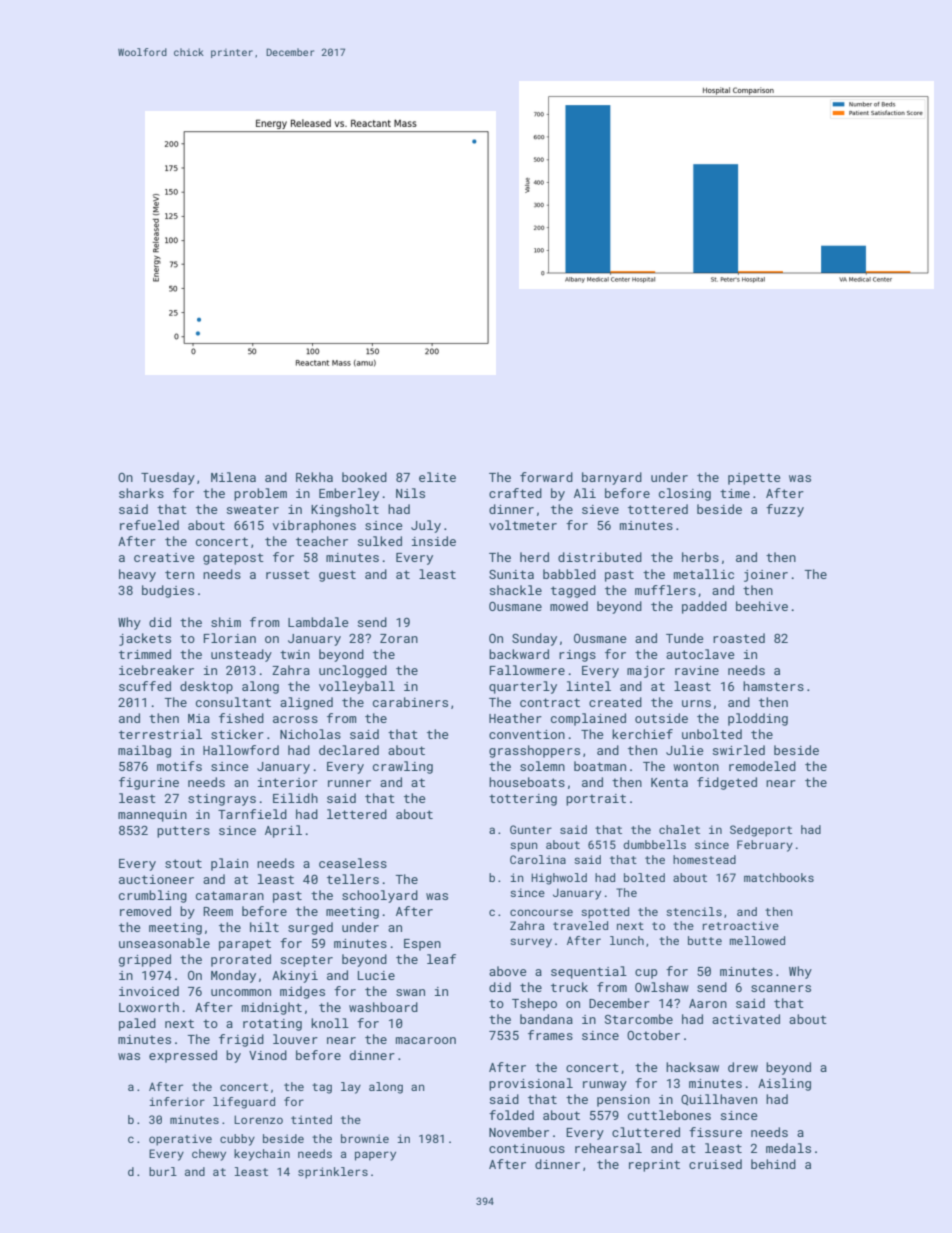  Describe the element at coordinates (441, 959) in the screenshot. I see `leaf` at that location.
